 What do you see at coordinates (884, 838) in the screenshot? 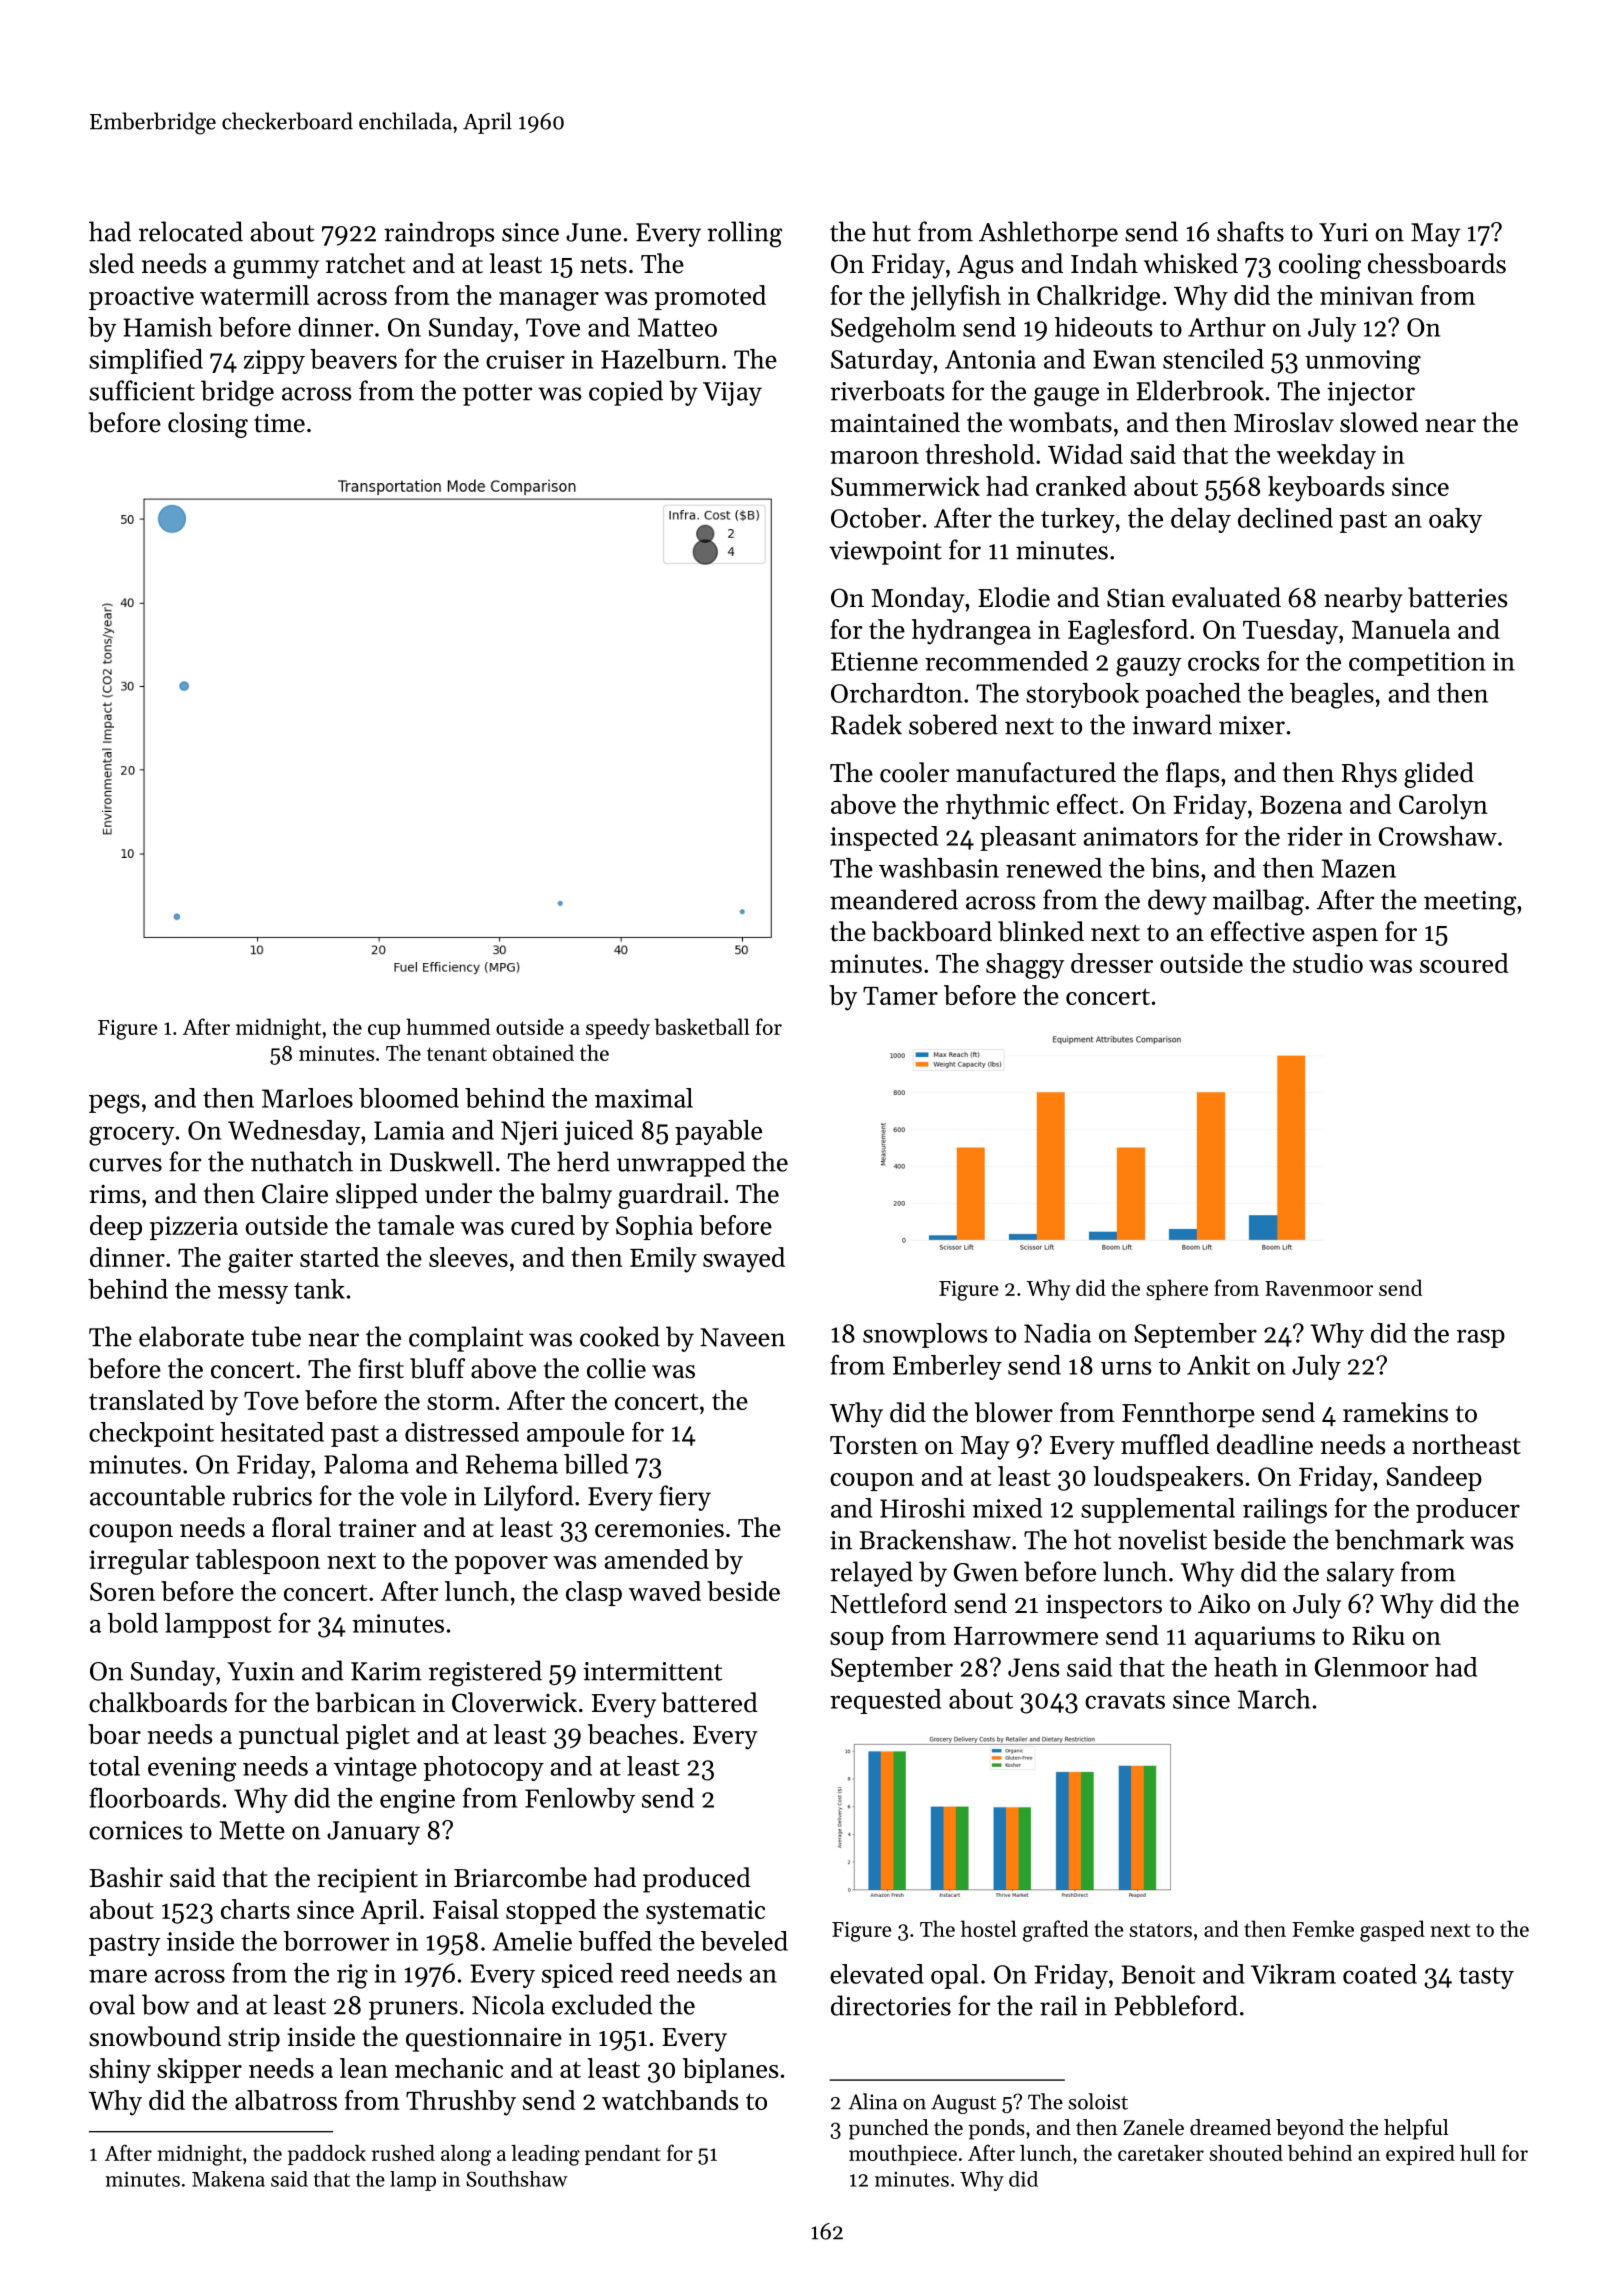
I see `inspected` at bounding box center [884, 838].
